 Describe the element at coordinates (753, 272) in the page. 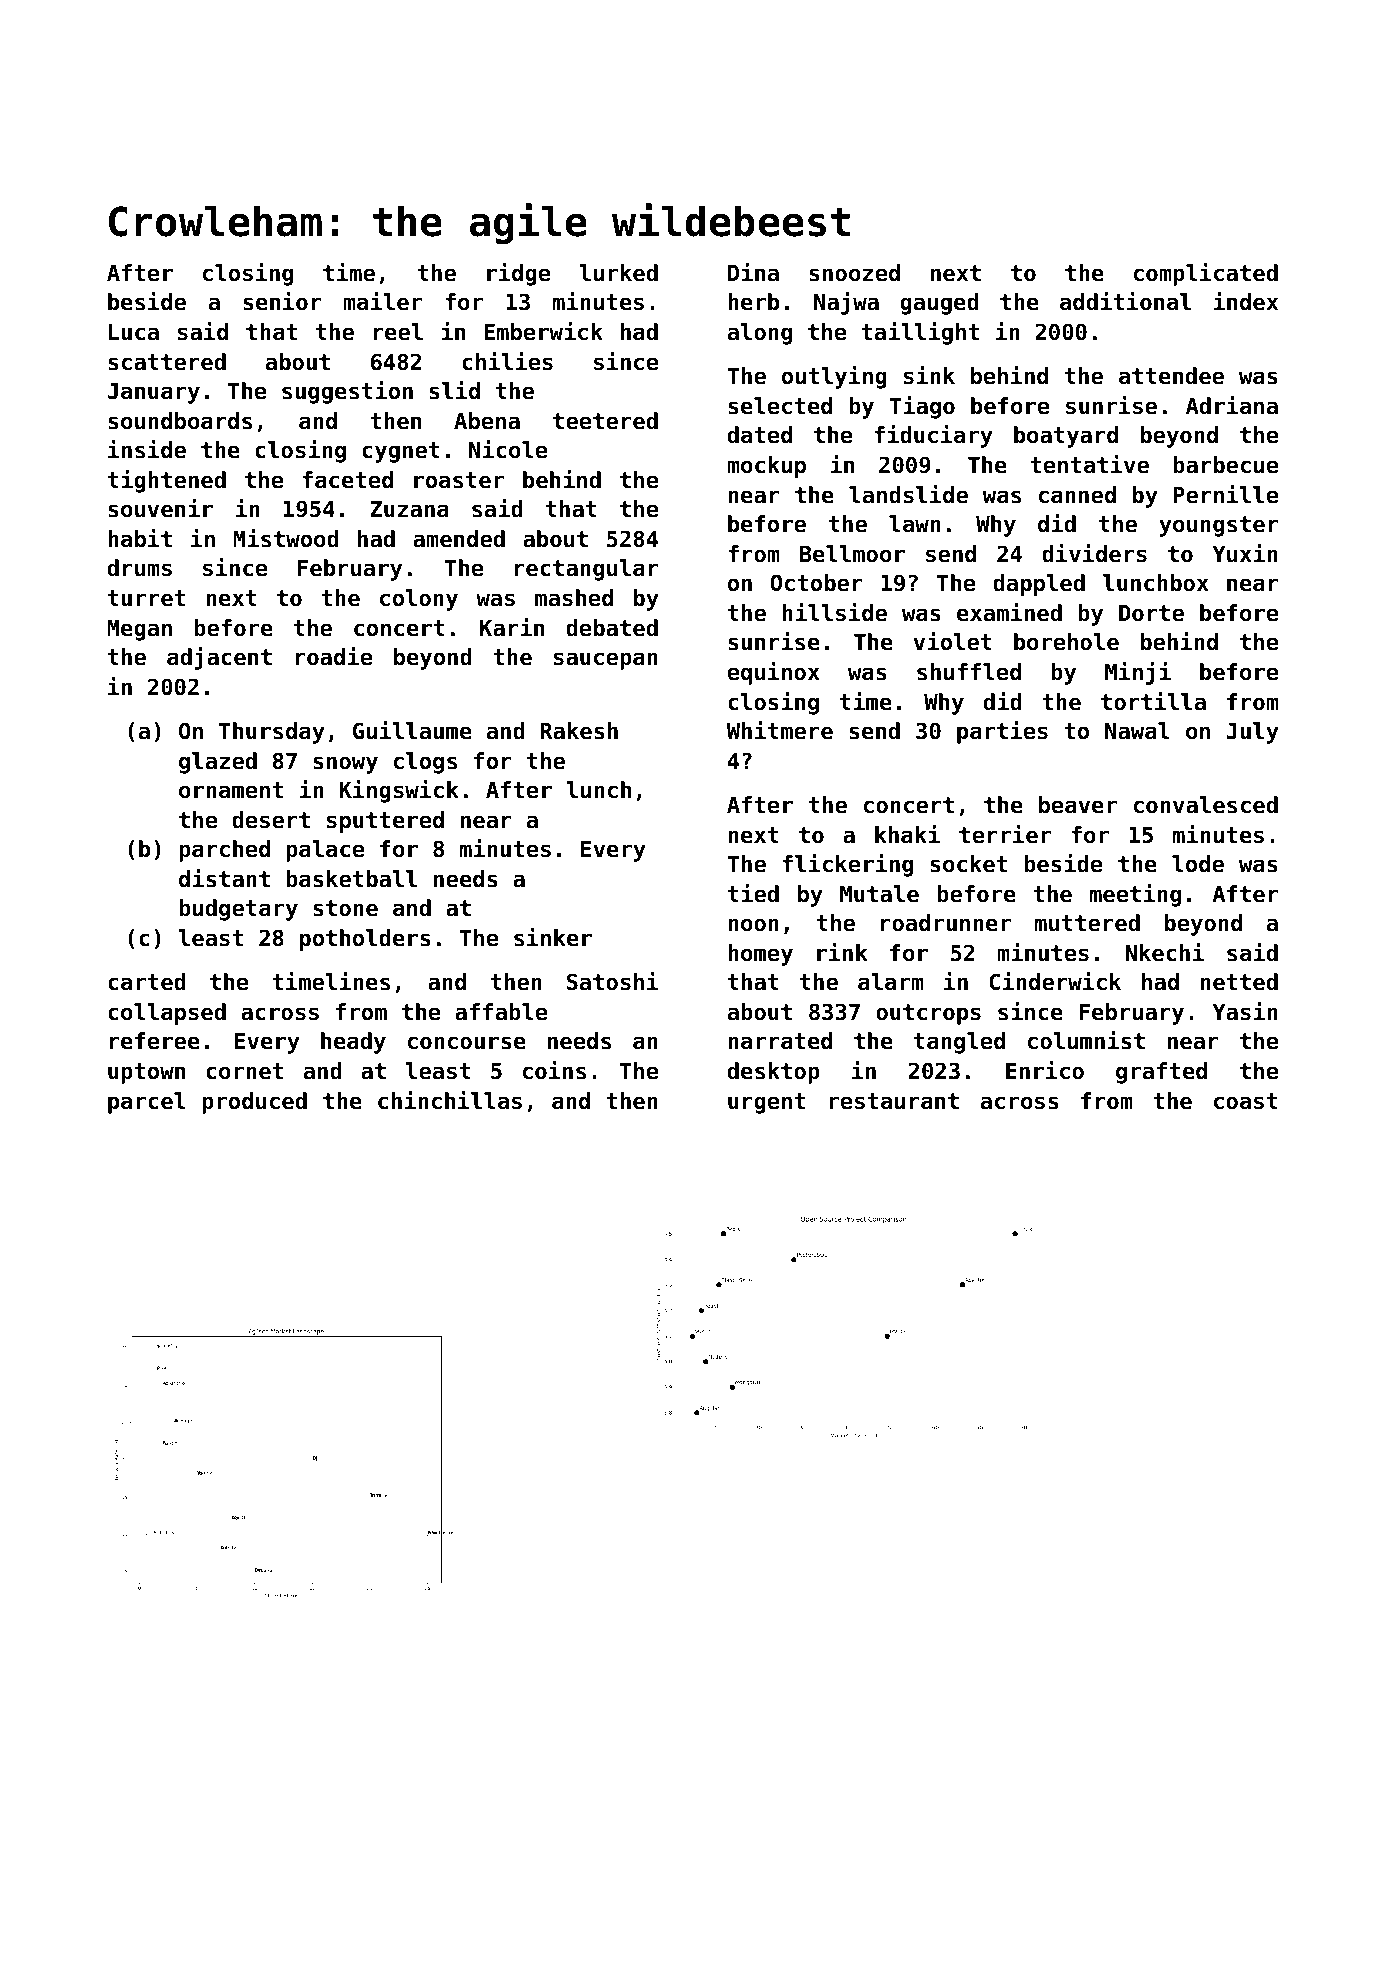

I see `Dina` at that location.
